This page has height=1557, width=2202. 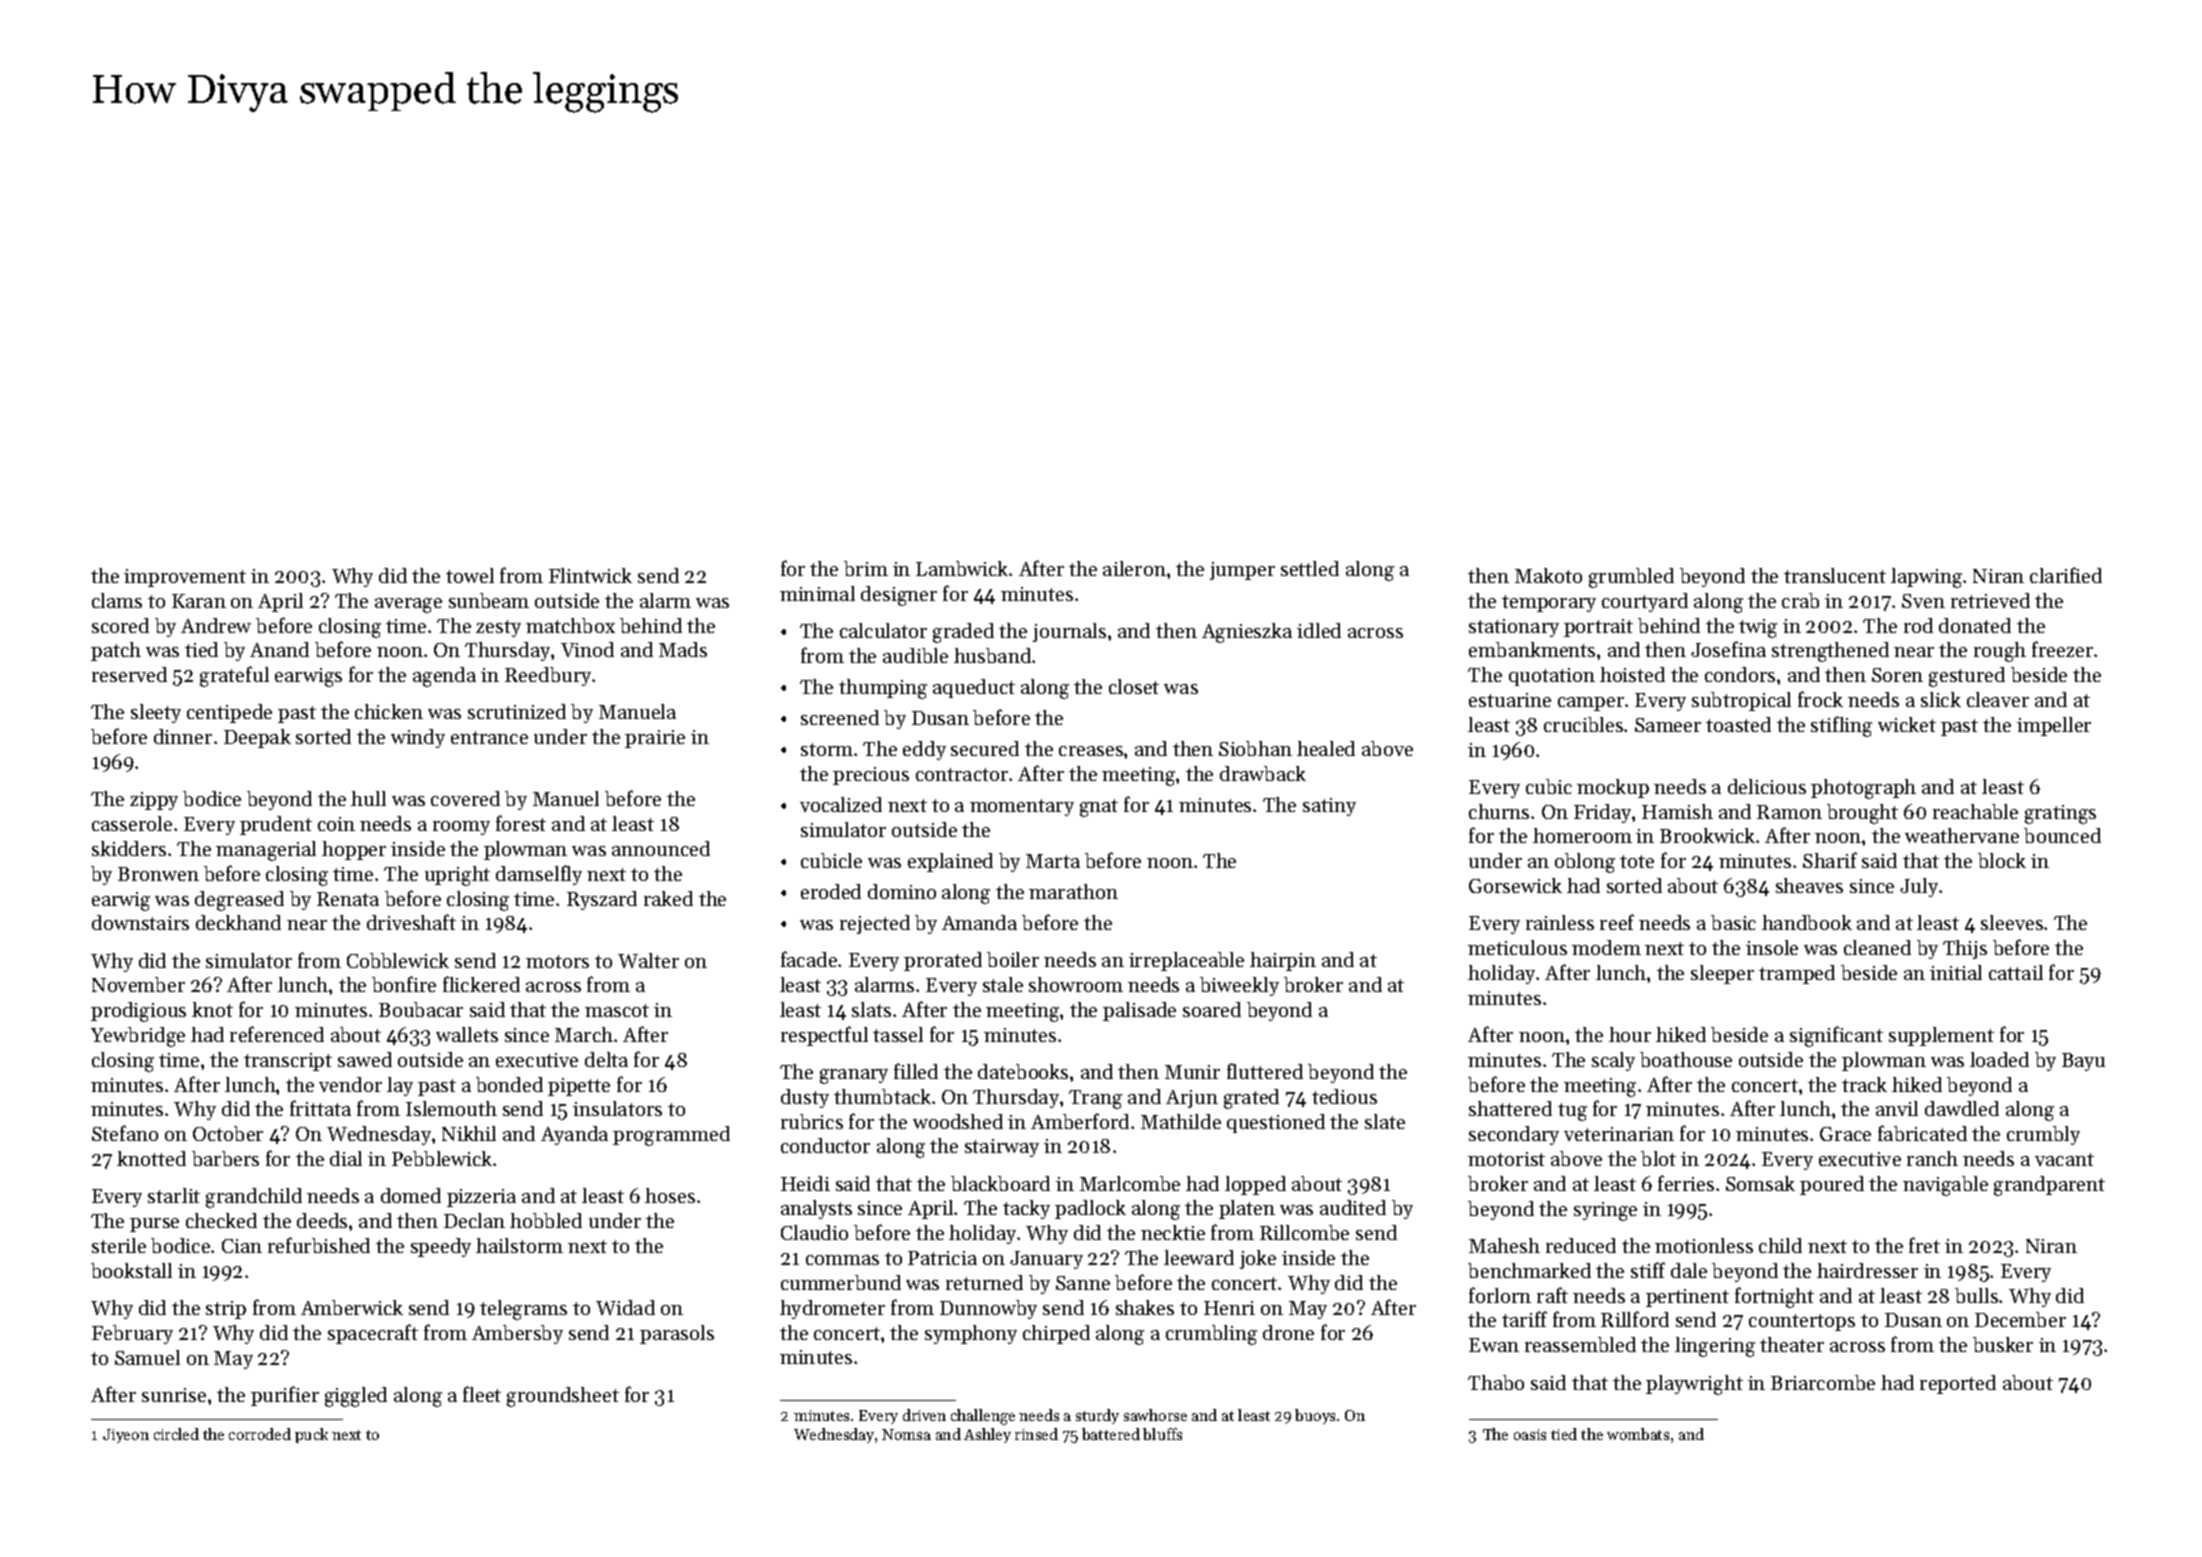 I want to click on centipede, so click(x=229, y=713).
